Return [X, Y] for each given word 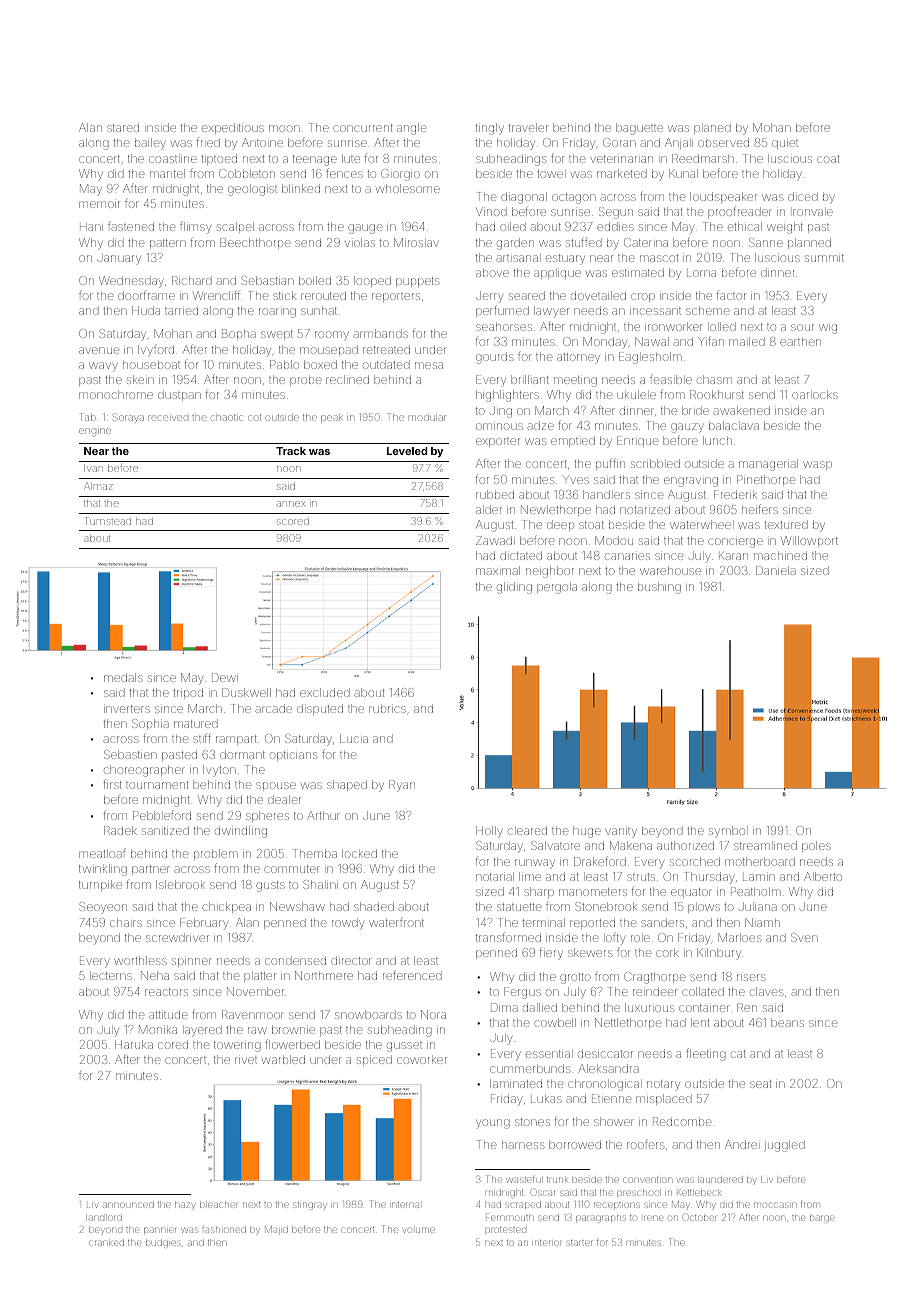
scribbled [655, 463]
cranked [106, 1243]
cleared [527, 830]
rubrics [387, 709]
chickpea [226, 907]
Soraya [128, 419]
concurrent [362, 128]
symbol [727, 832]
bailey [150, 144]
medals [123, 677]
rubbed [495, 494]
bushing [659, 588]
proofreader [740, 212]
